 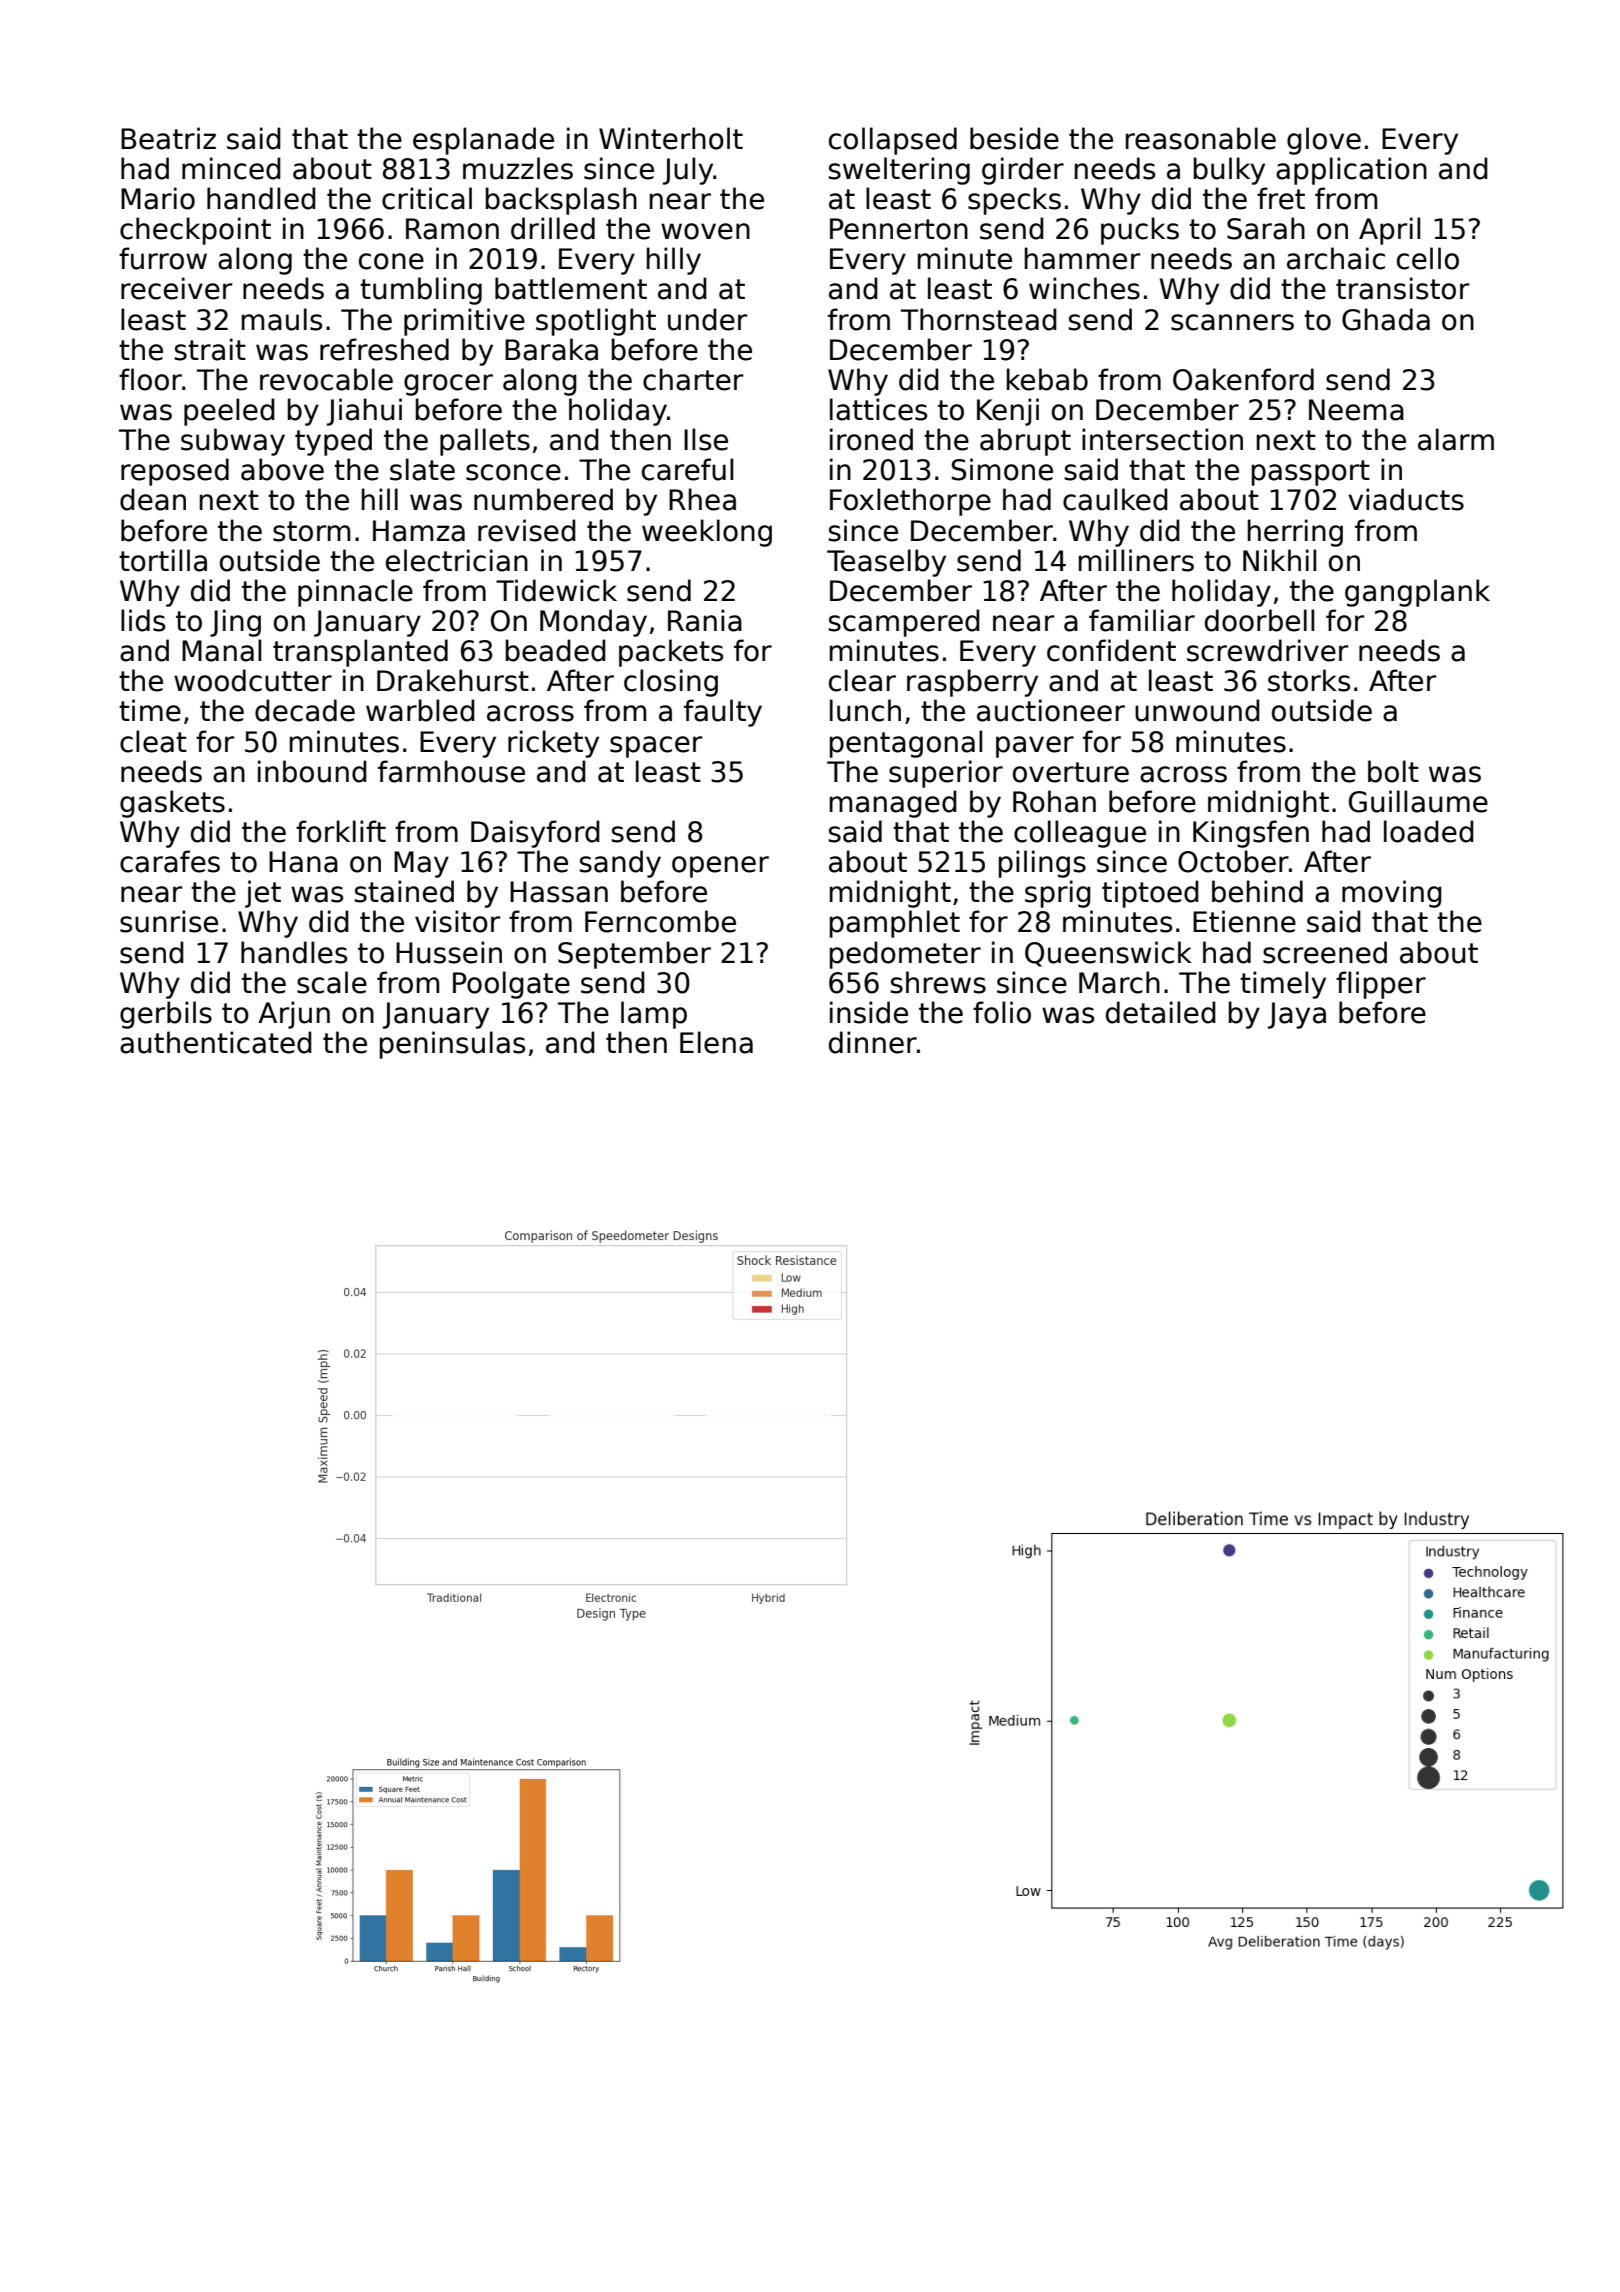 What do you see at coordinates (862, 680) in the screenshot?
I see `clear` at bounding box center [862, 680].
